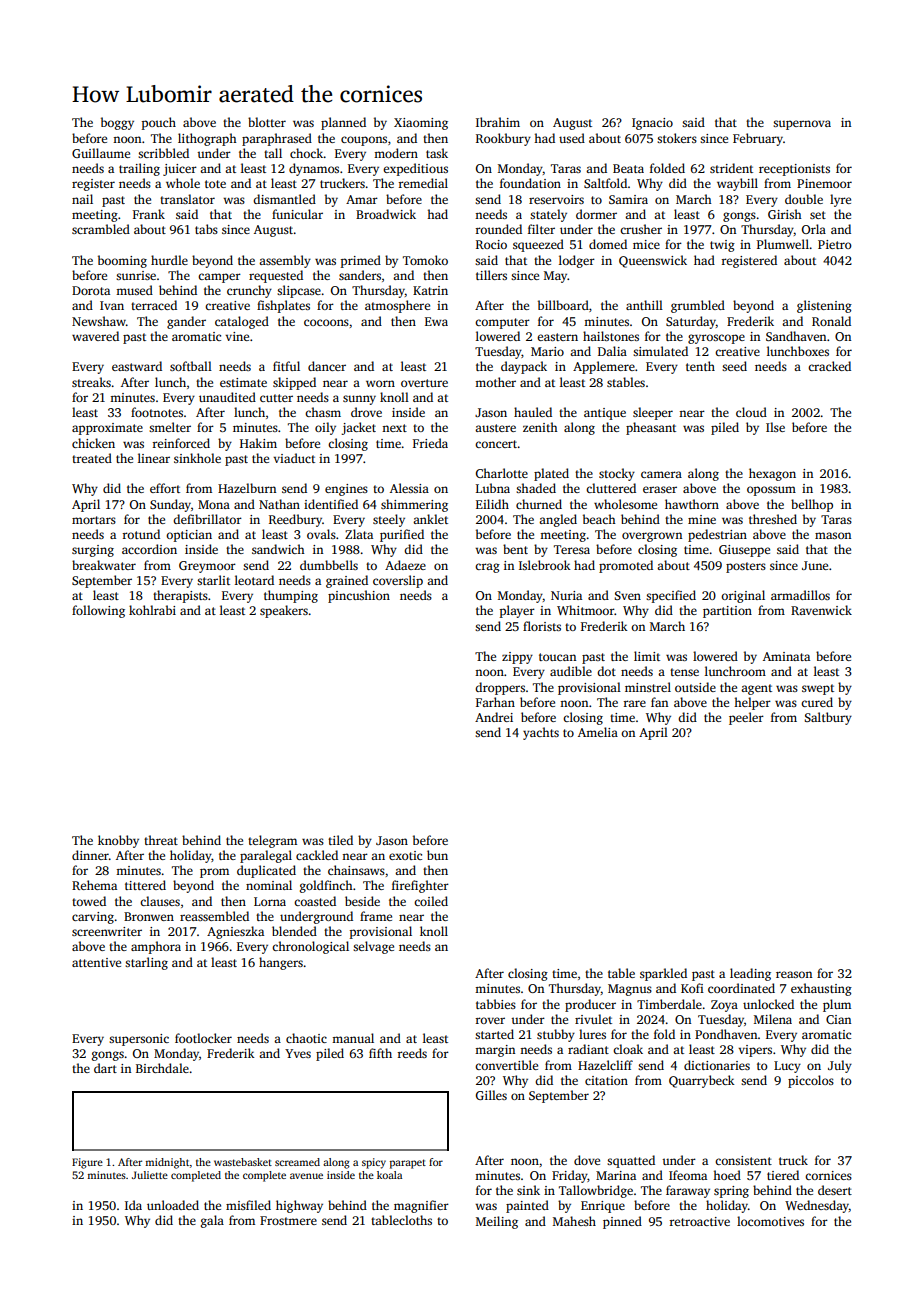 The image size is (924, 1308). Describe the element at coordinates (498, 122) in the page. I see `Ibrahim` at that location.
